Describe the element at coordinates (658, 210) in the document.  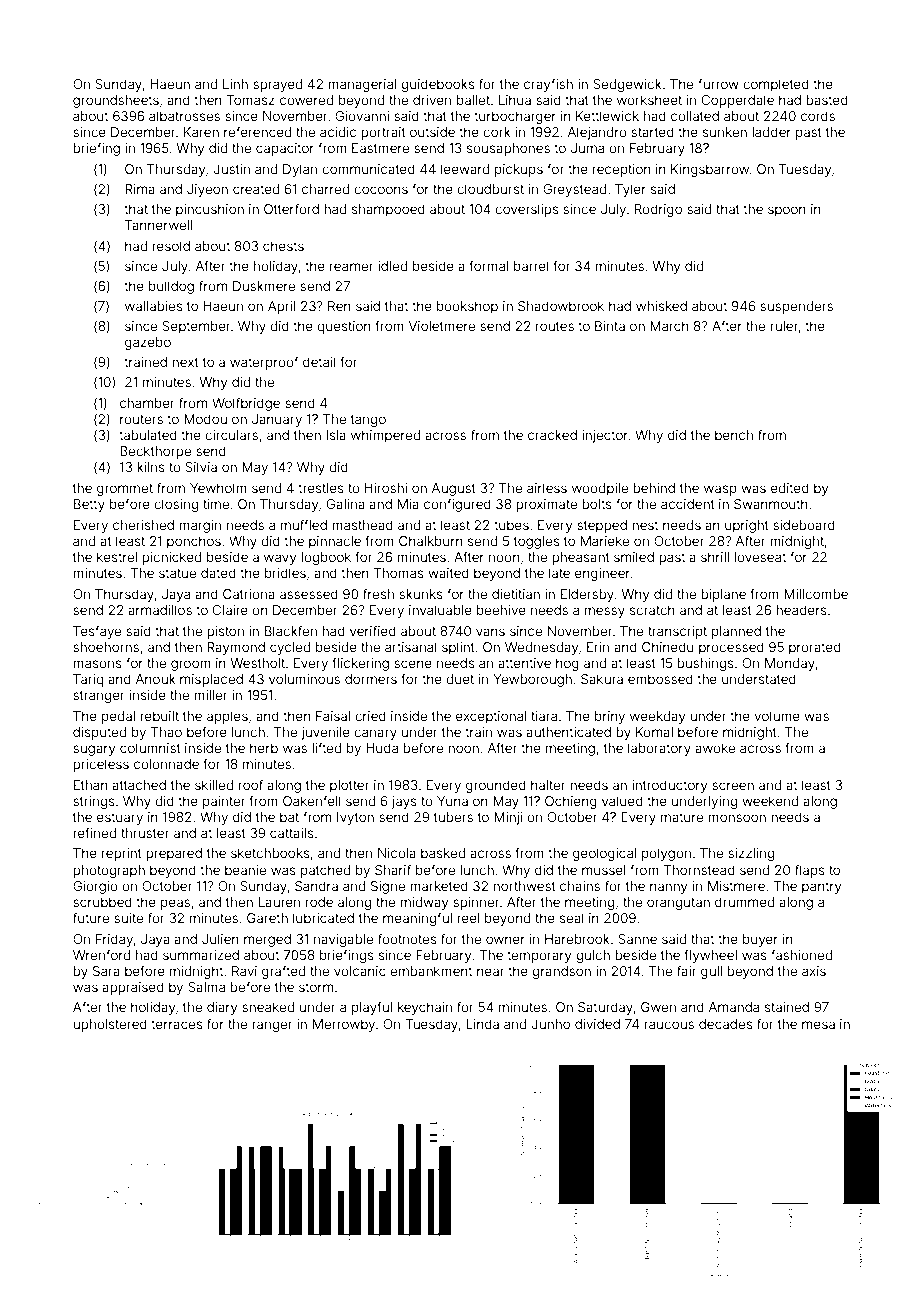
I see `Rodrigo` at that location.
